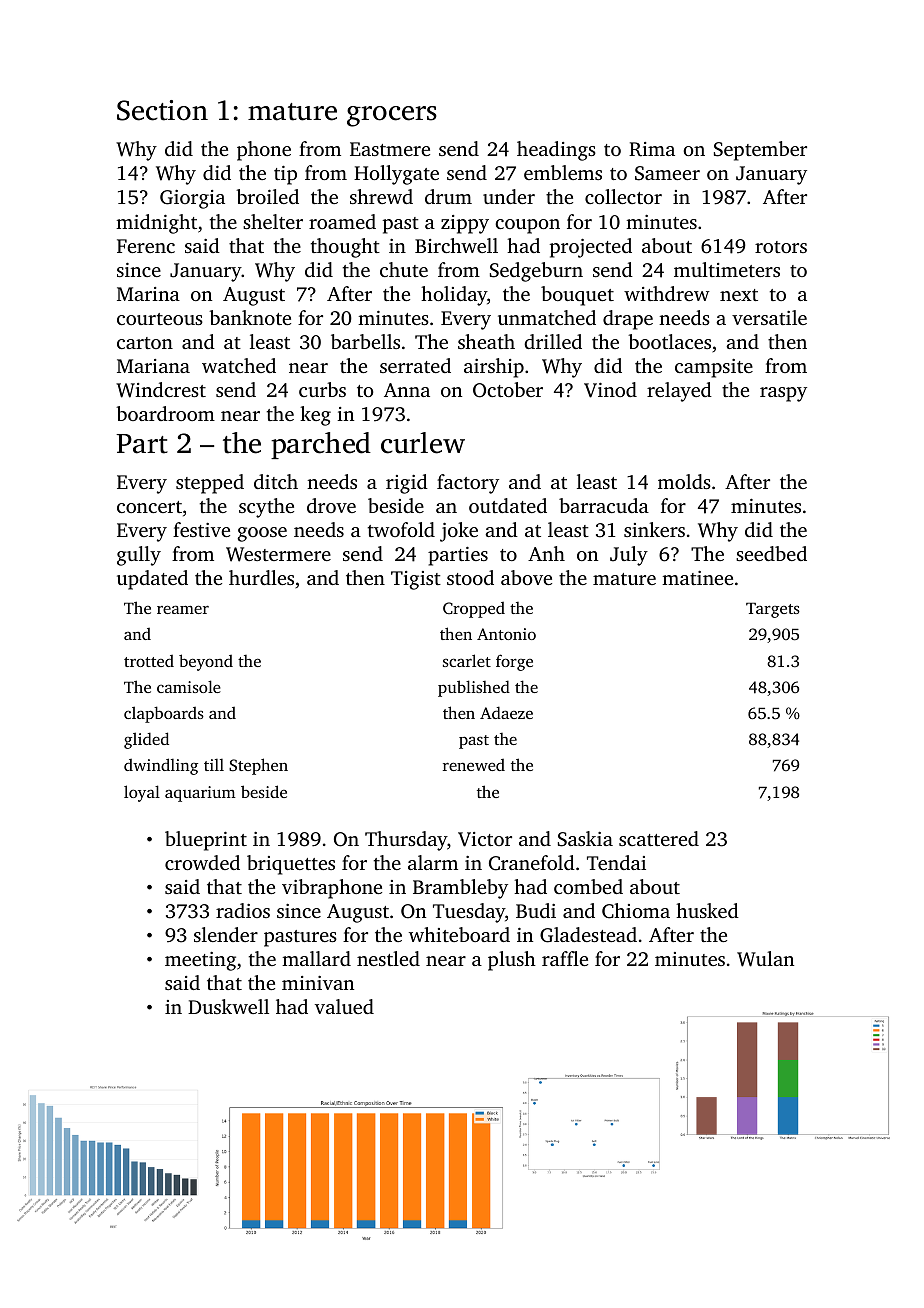 The image size is (924, 1308). Describe the element at coordinates (228, 1006) in the screenshot. I see `Duskwell` at that location.
